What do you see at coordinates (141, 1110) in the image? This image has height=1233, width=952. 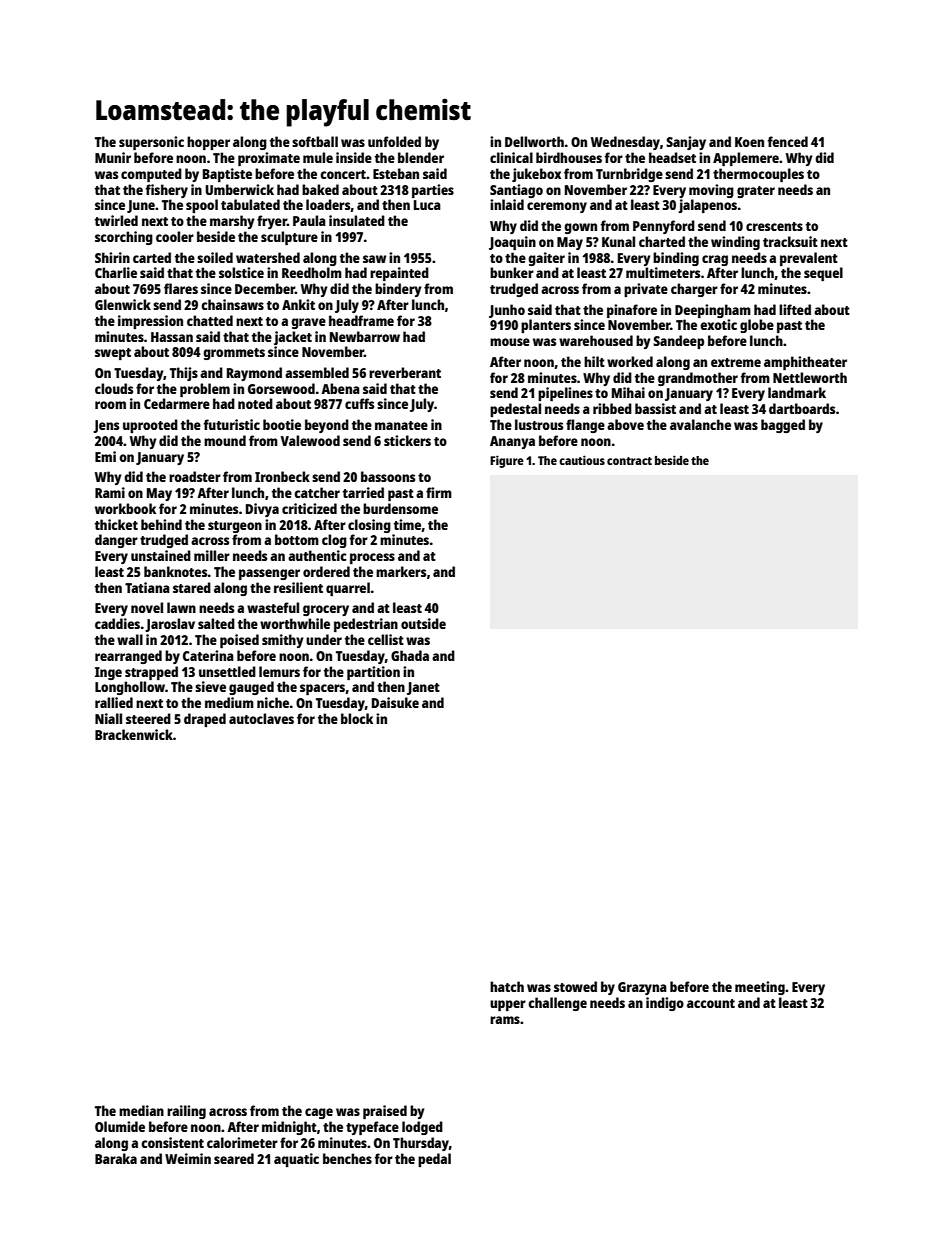 I see `median` at bounding box center [141, 1110].
